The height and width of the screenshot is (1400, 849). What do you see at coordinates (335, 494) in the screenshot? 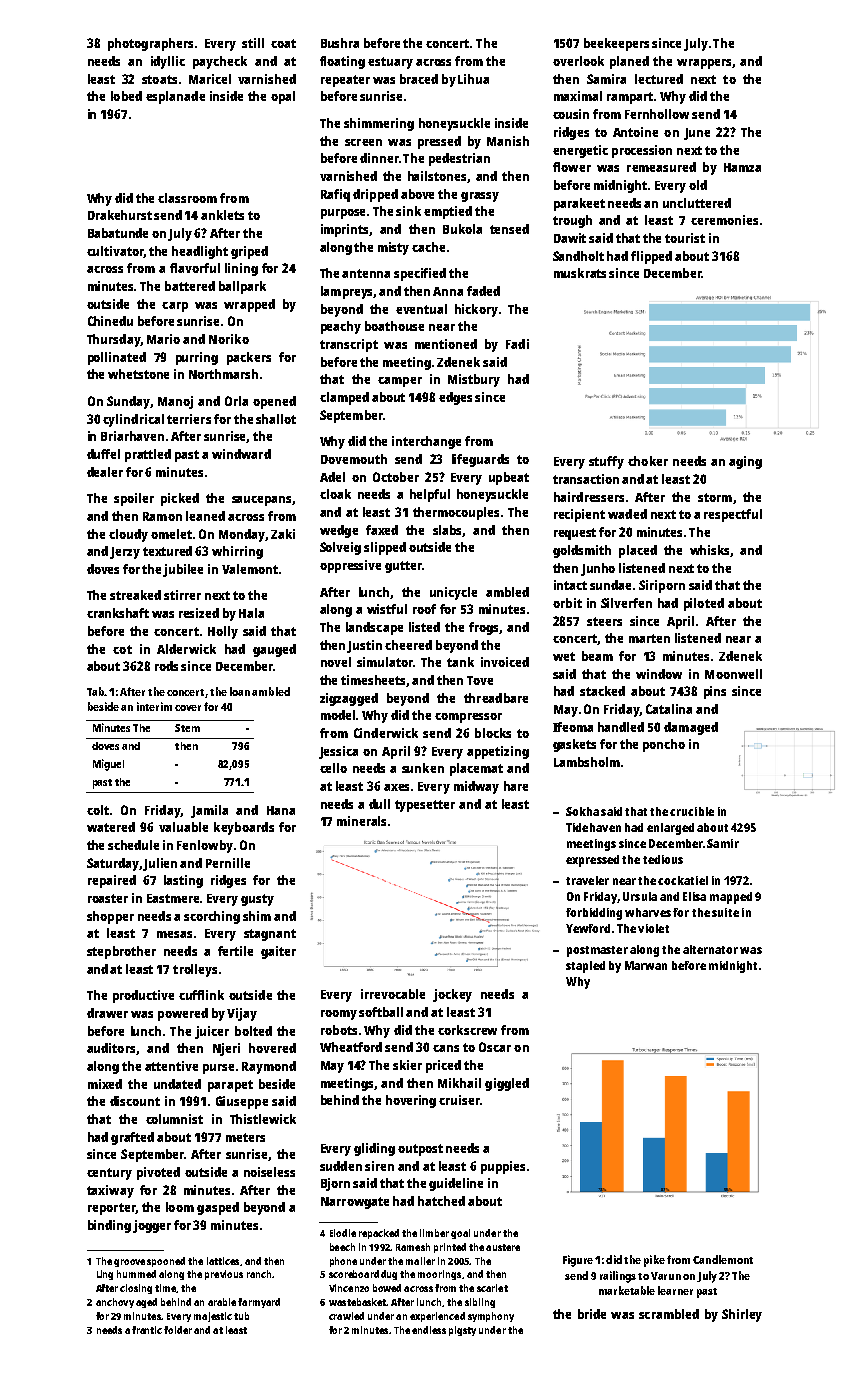
I see `cloak` at bounding box center [335, 494].
